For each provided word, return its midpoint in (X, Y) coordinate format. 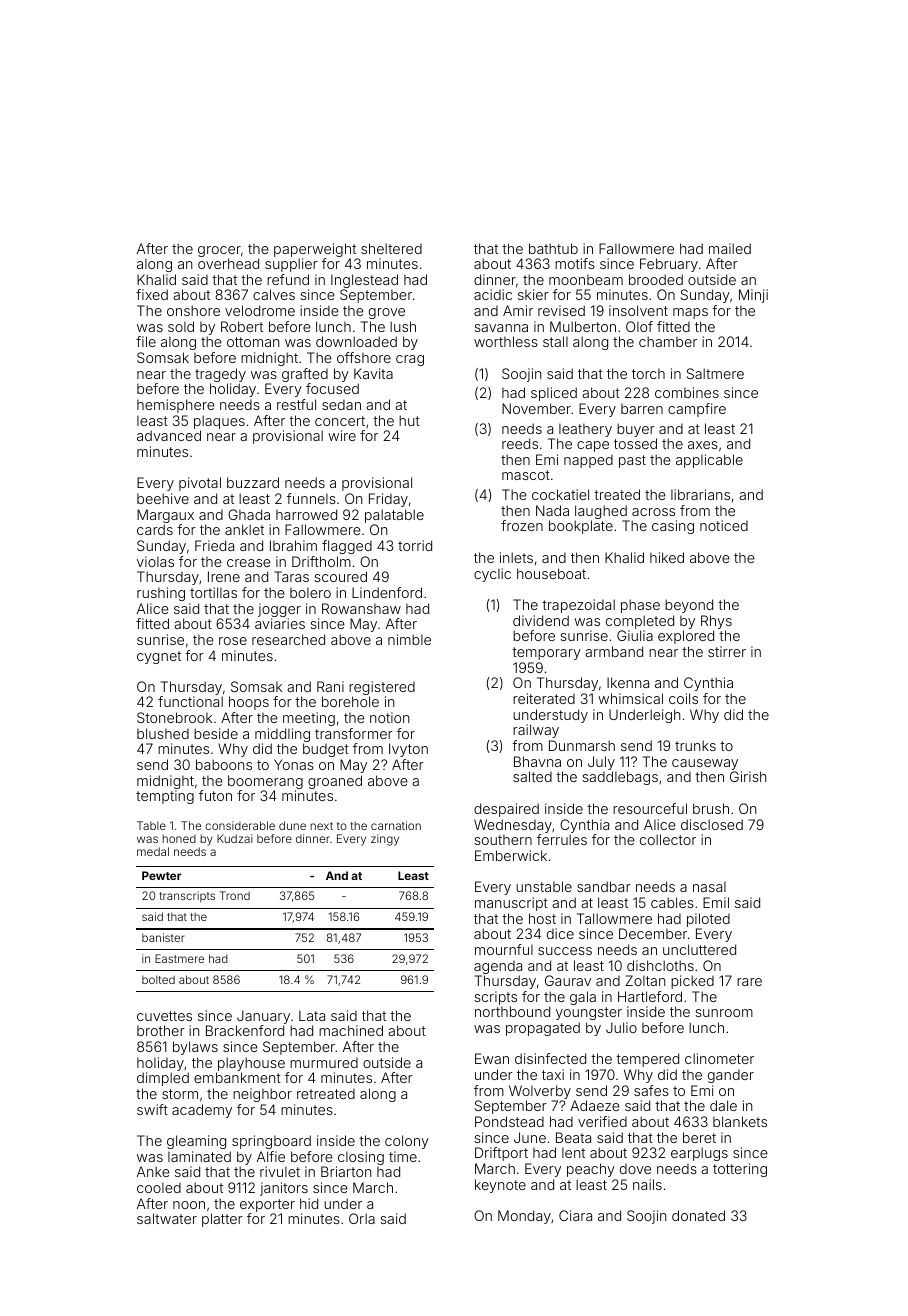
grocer (219, 251)
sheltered (391, 248)
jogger (279, 610)
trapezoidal (578, 606)
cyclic (492, 575)
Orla (362, 1218)
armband (614, 651)
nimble (409, 639)
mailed (730, 248)
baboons (224, 764)
